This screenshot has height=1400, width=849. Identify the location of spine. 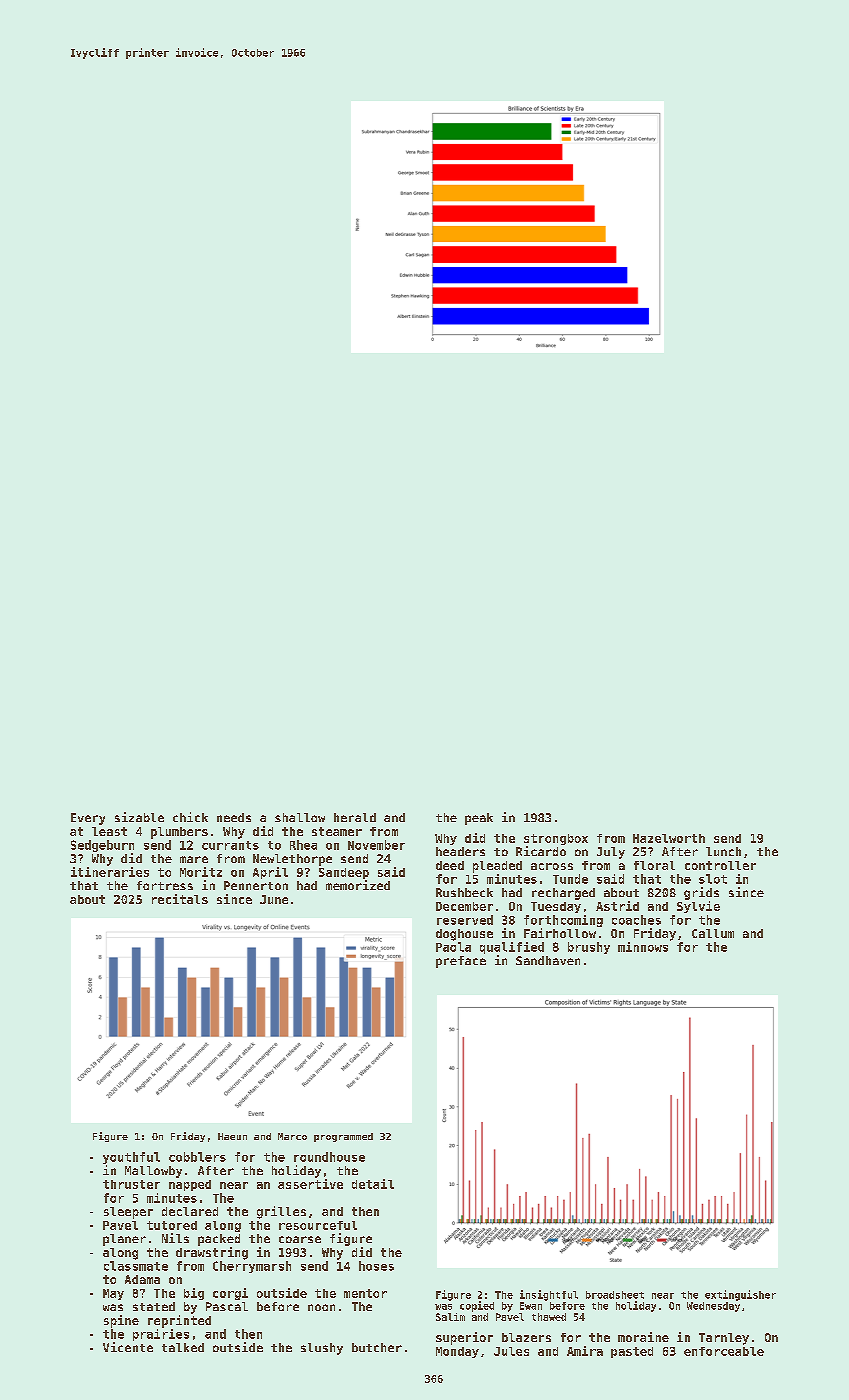
(121, 1321).
